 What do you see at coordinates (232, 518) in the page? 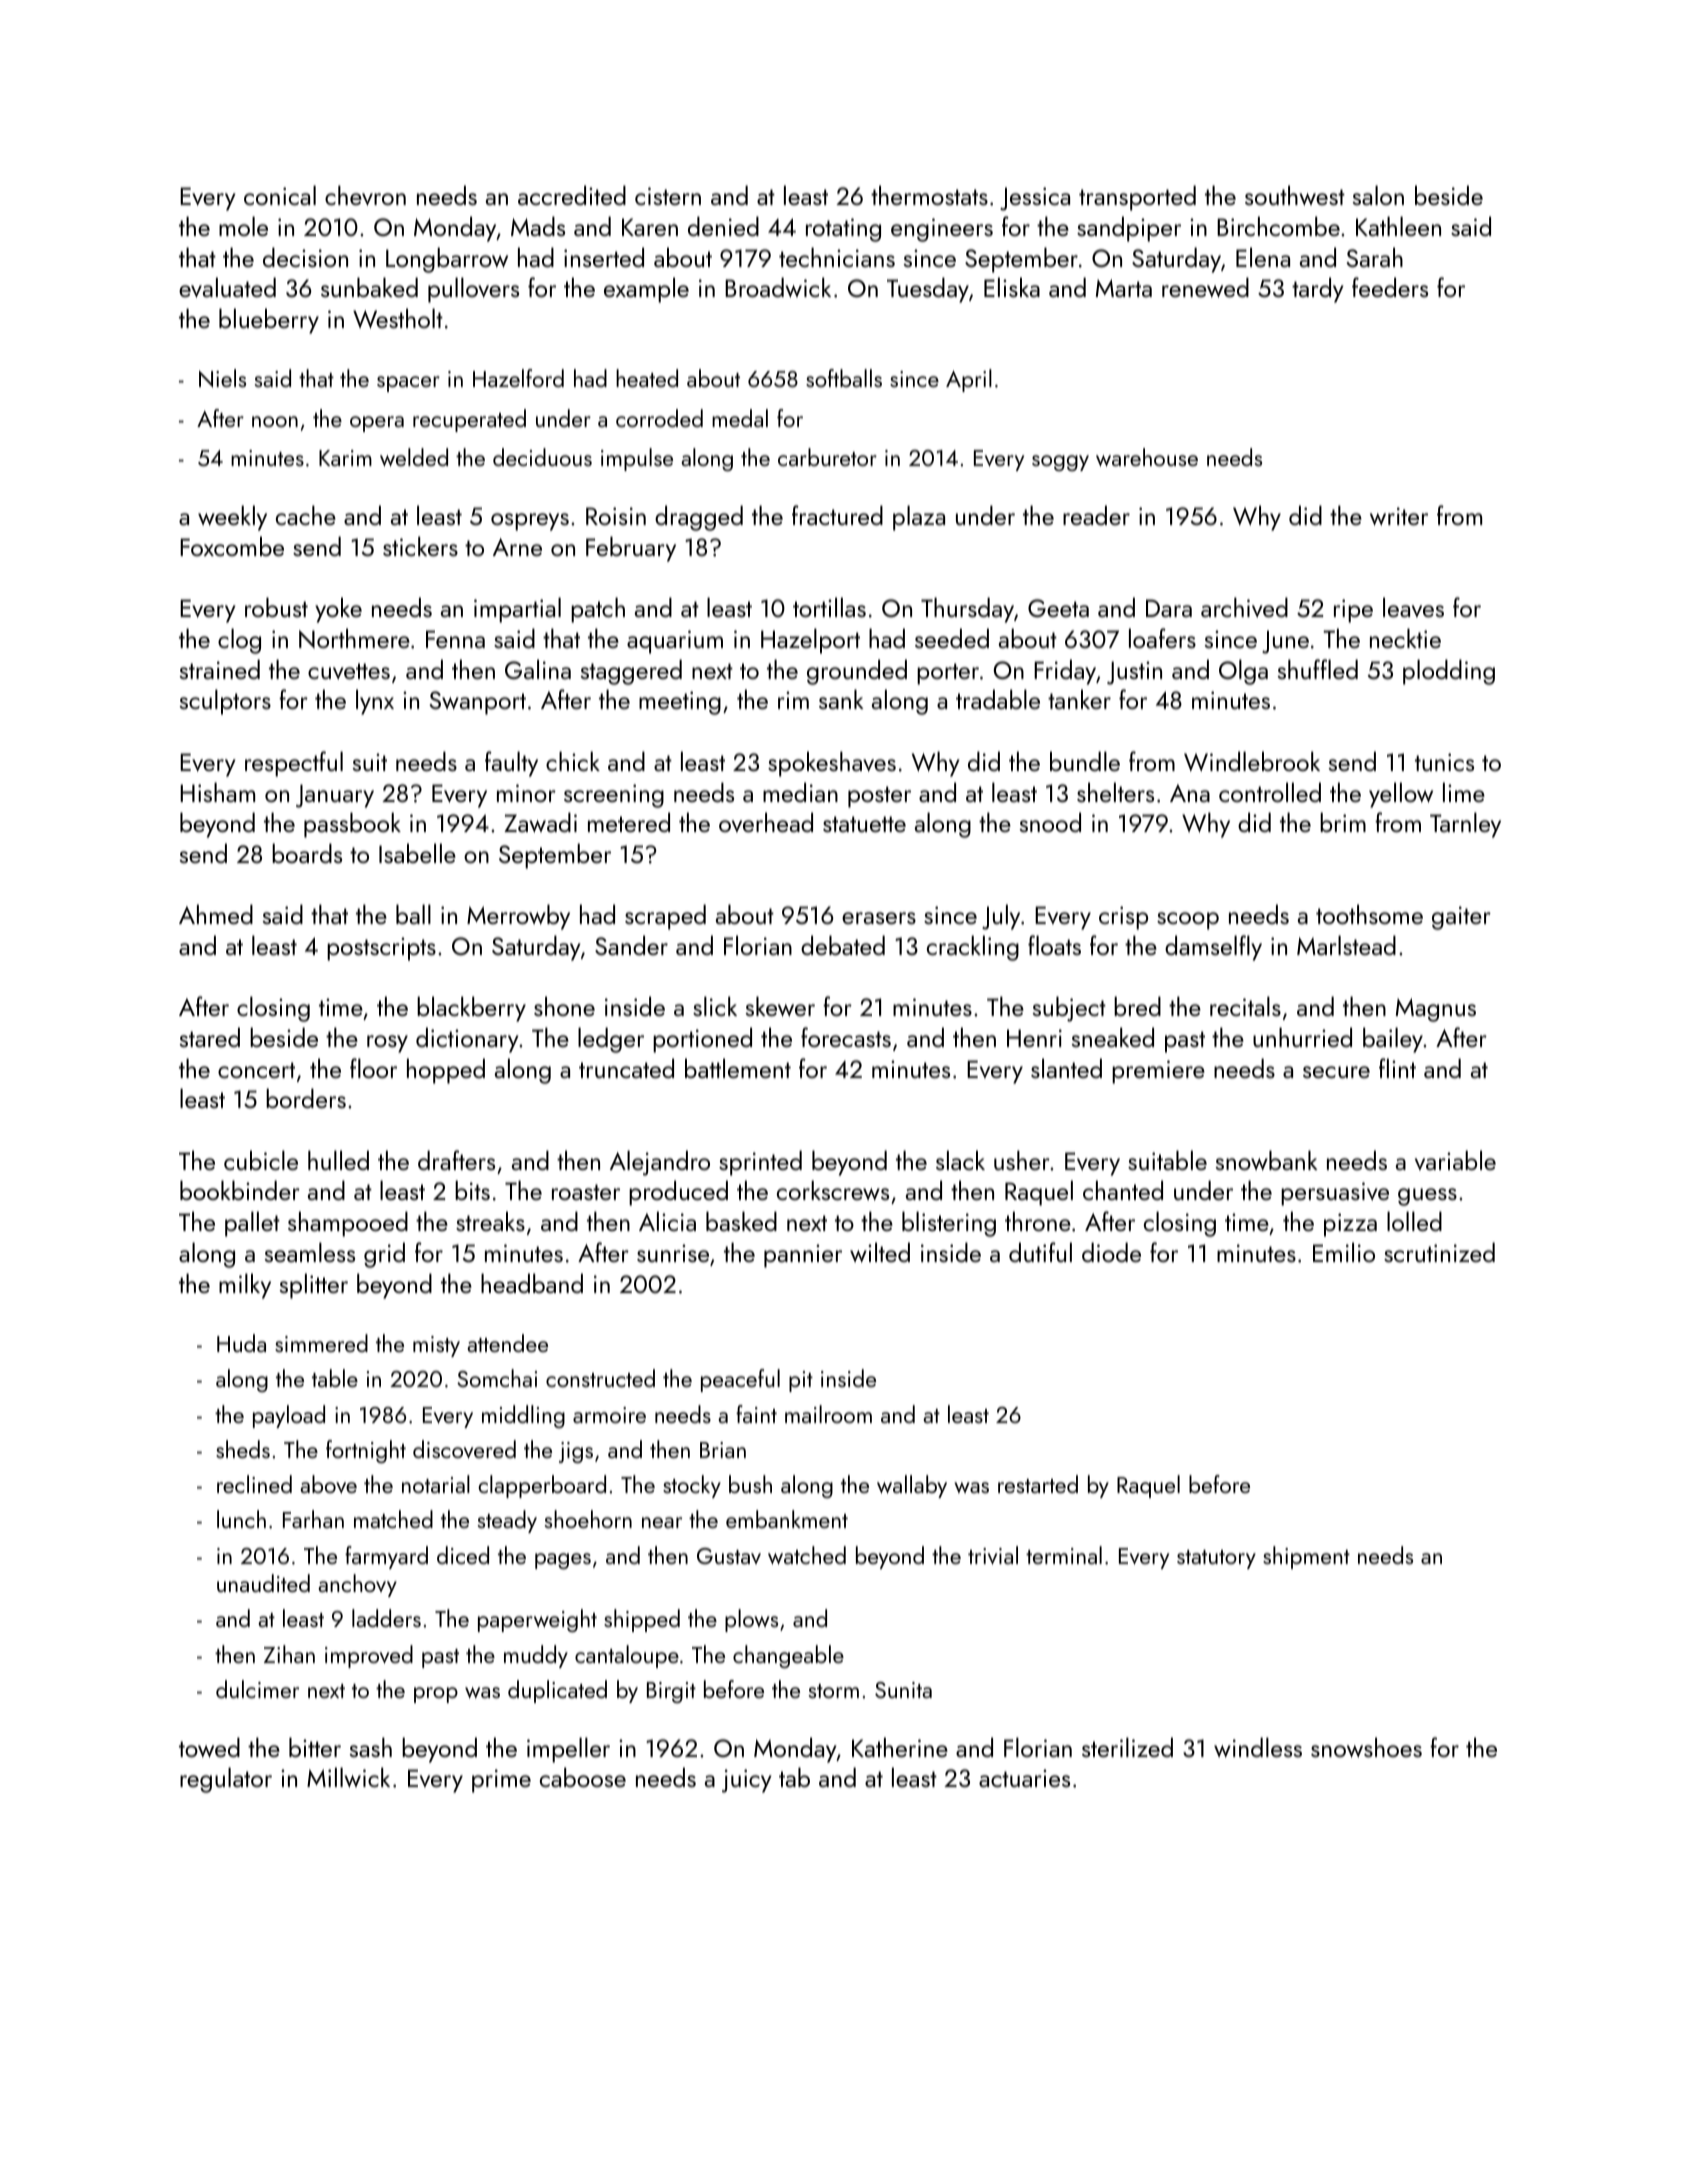
I see `weekly` at bounding box center [232, 518].
